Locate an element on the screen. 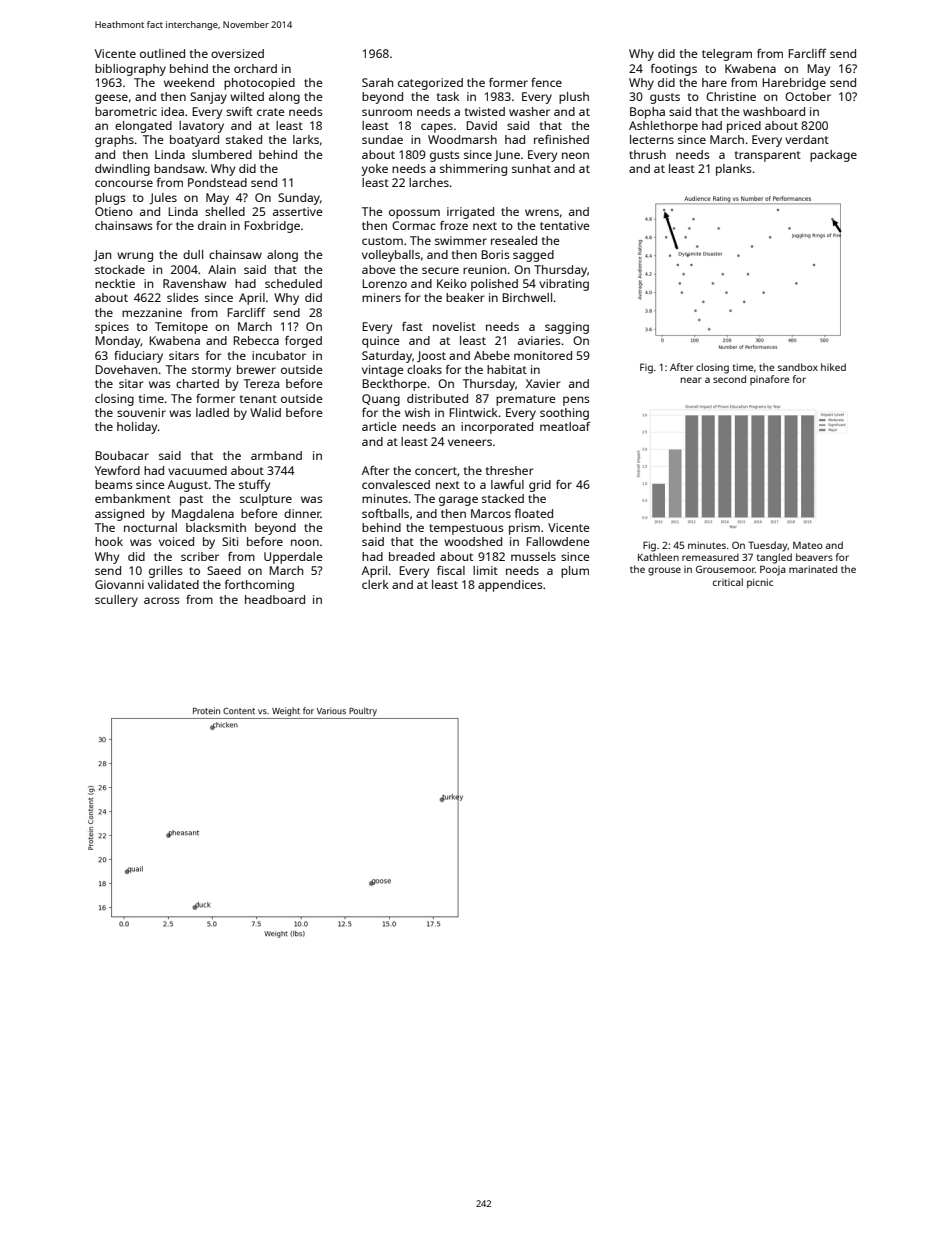 This screenshot has width=952, height=1233. barometric is located at coordinates (126, 111).
